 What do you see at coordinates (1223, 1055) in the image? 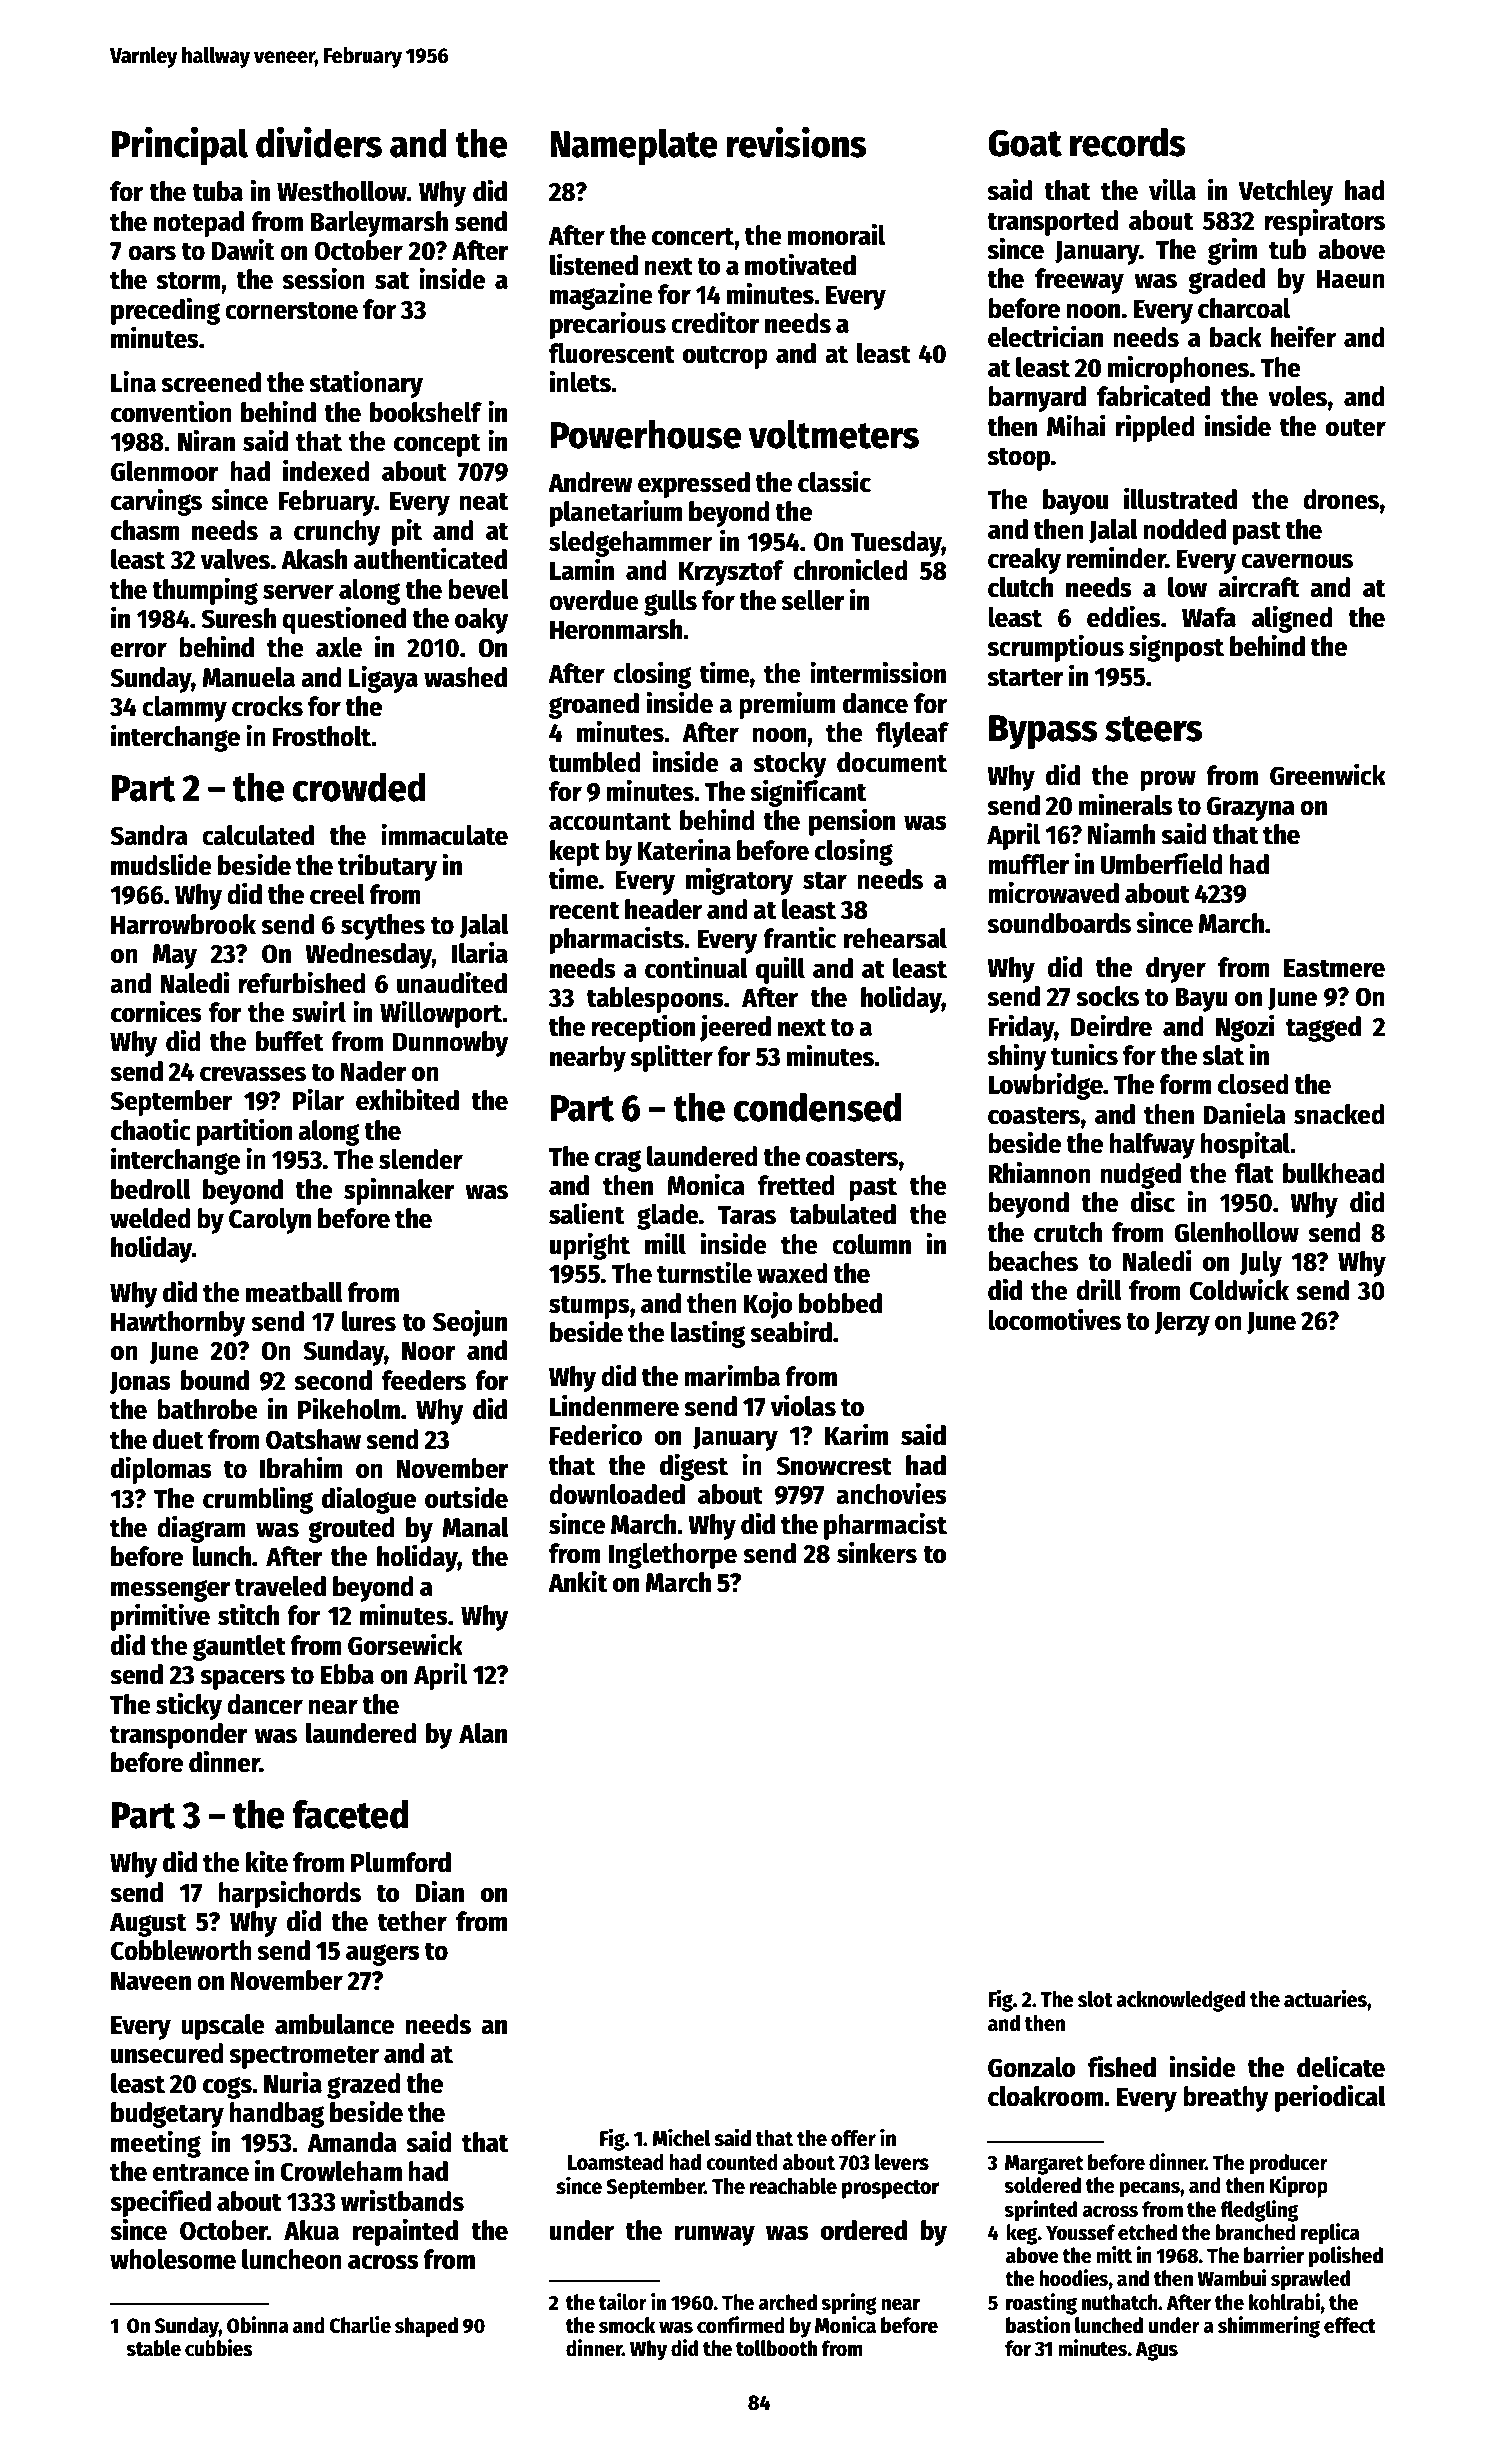
I see `slat` at bounding box center [1223, 1055].
